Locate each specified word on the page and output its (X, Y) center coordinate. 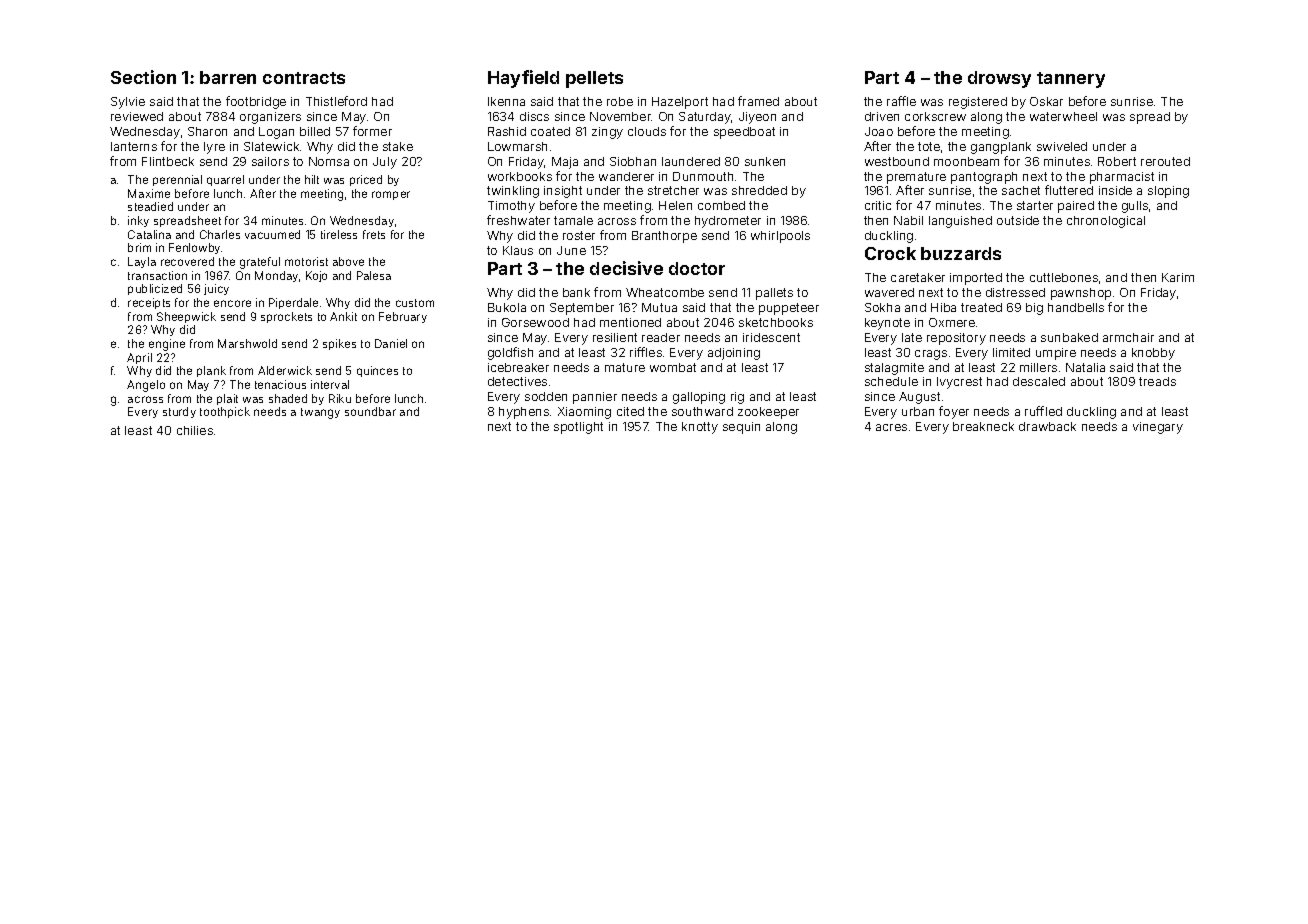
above (348, 261)
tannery (1071, 80)
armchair (1128, 337)
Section (143, 77)
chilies (195, 430)
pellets (594, 79)
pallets (774, 294)
